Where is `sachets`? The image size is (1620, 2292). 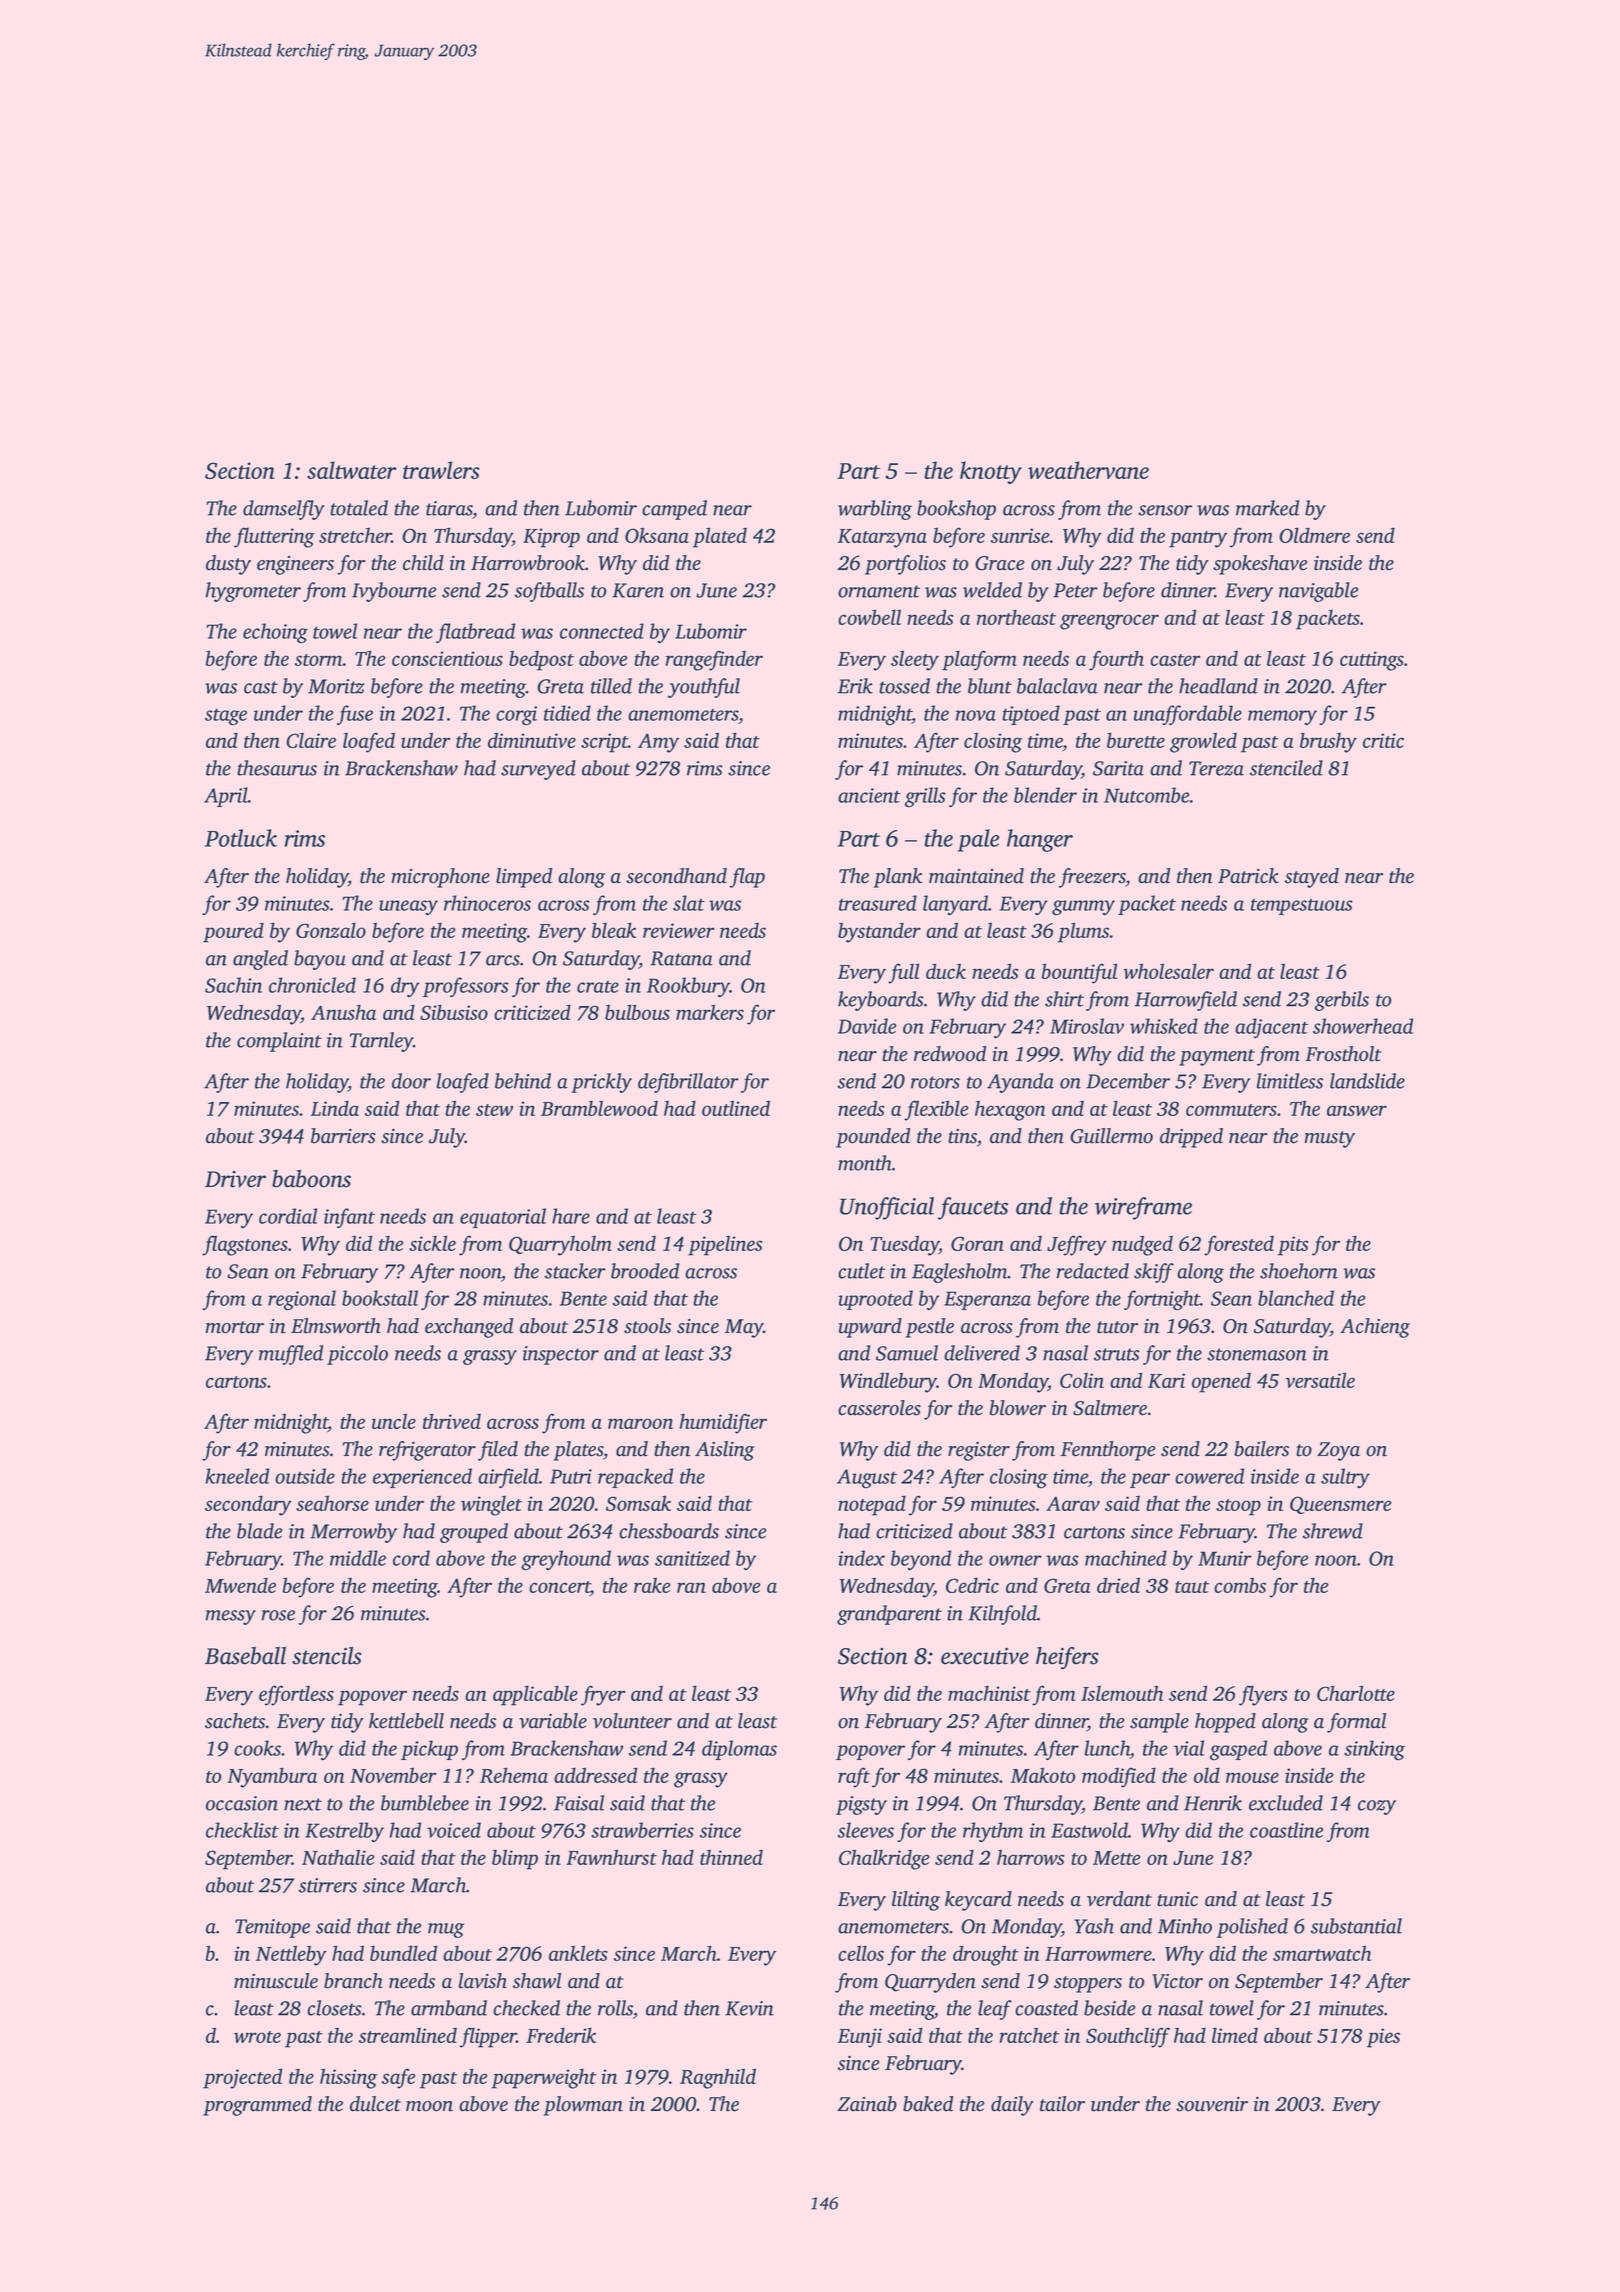 sachets is located at coordinates (235, 1721).
